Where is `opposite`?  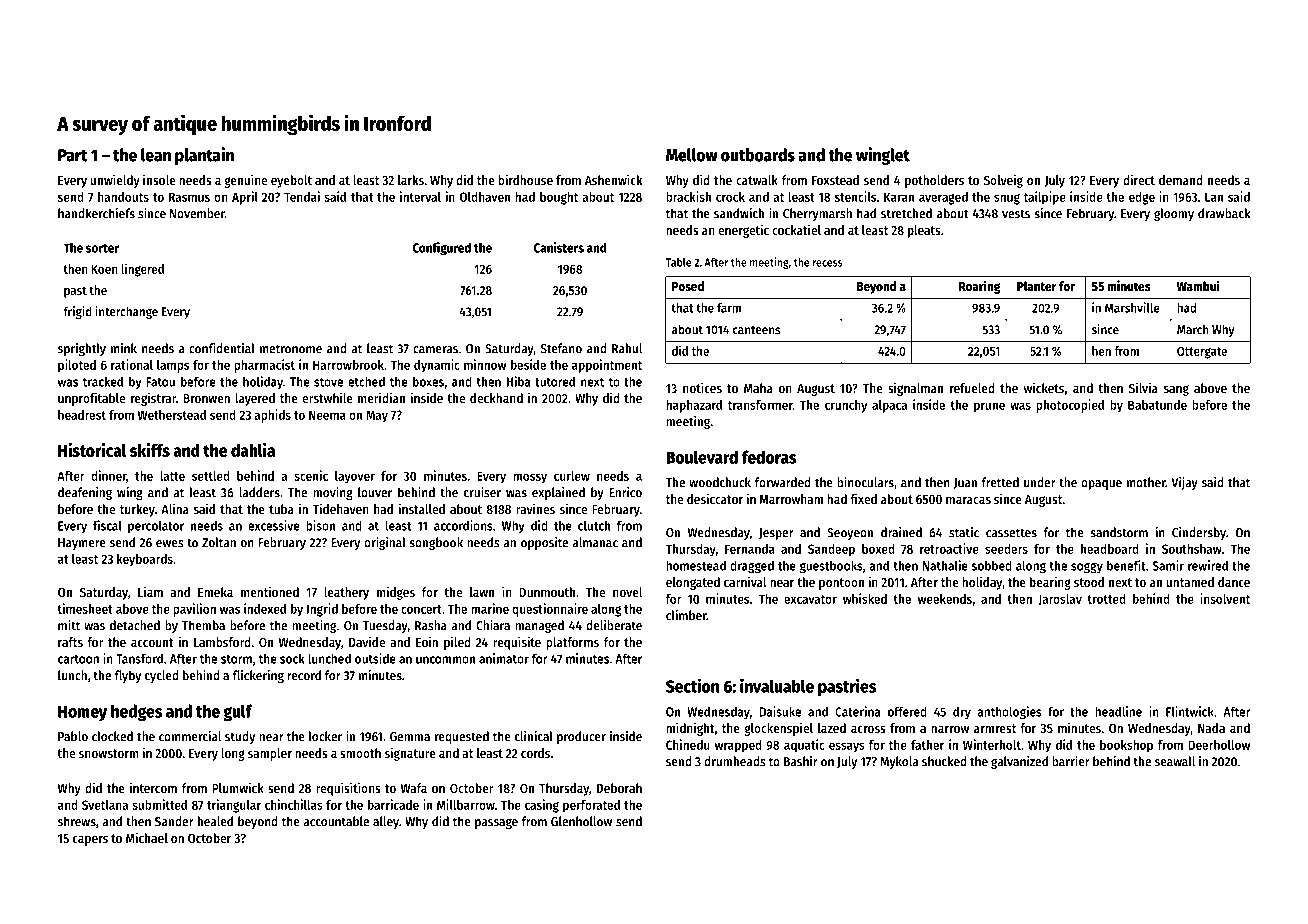
opposite is located at coordinates (544, 543).
